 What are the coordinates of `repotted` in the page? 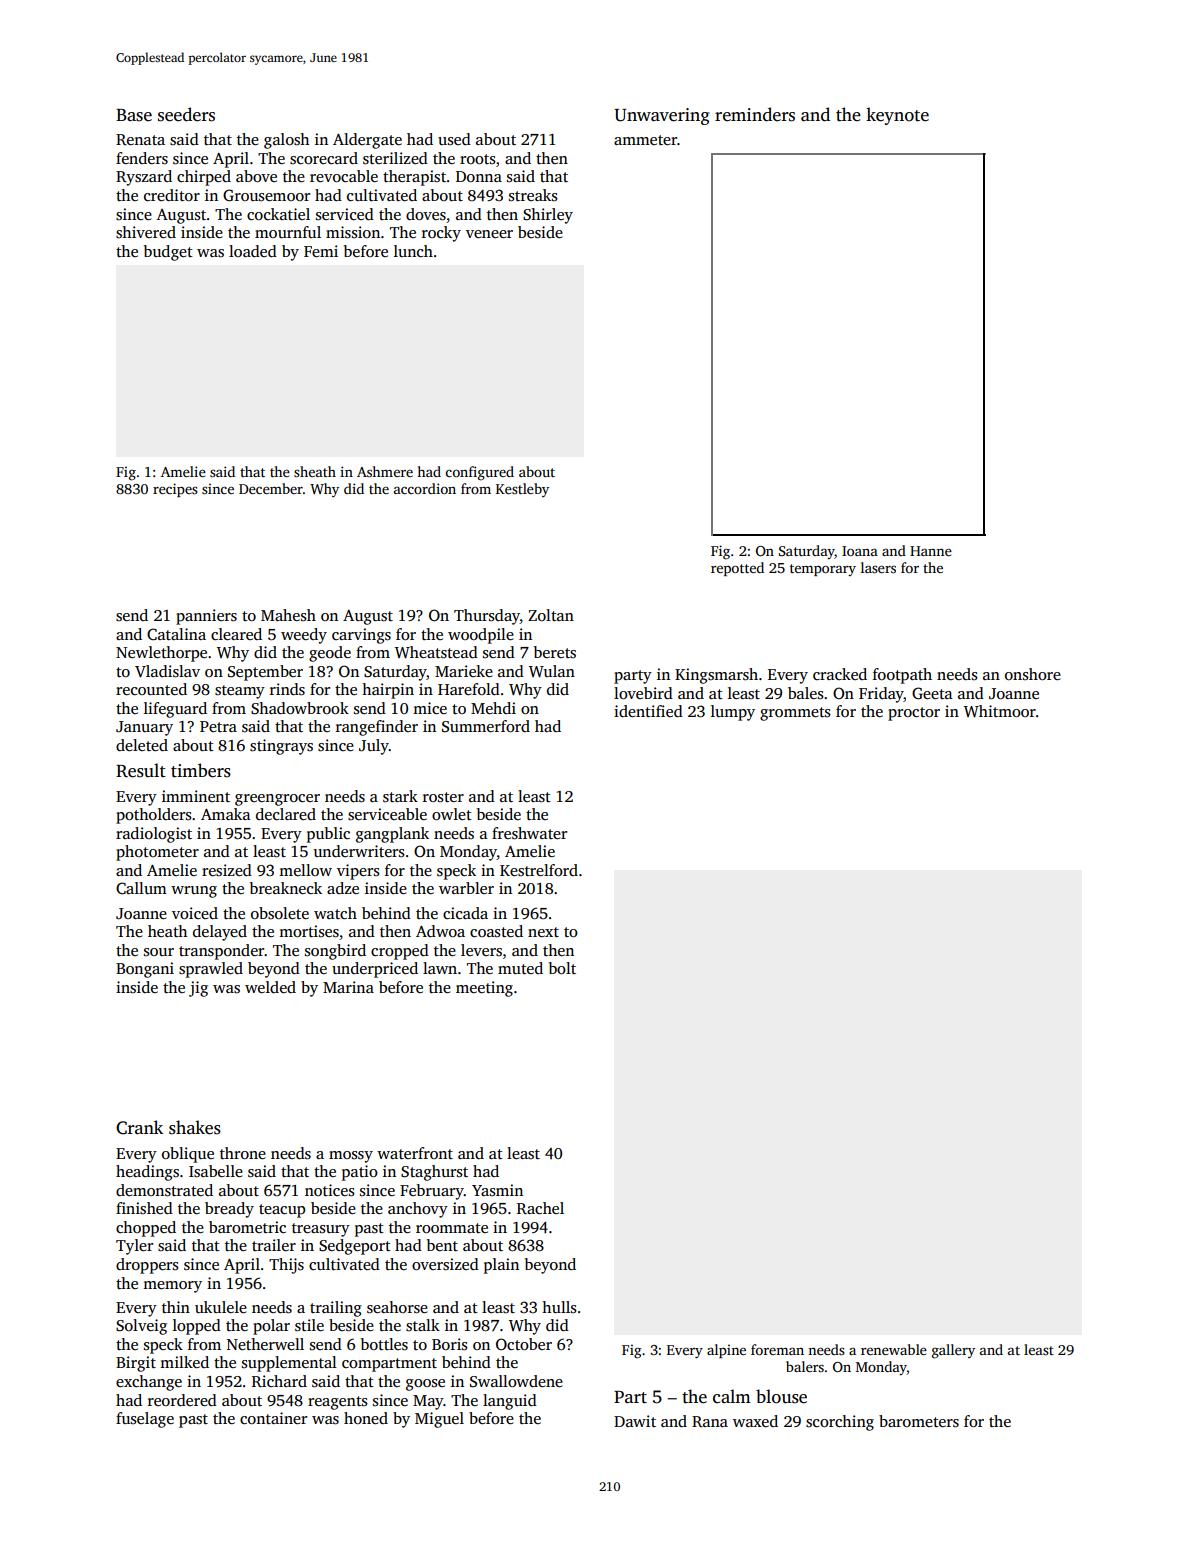 It's located at (737, 569).
